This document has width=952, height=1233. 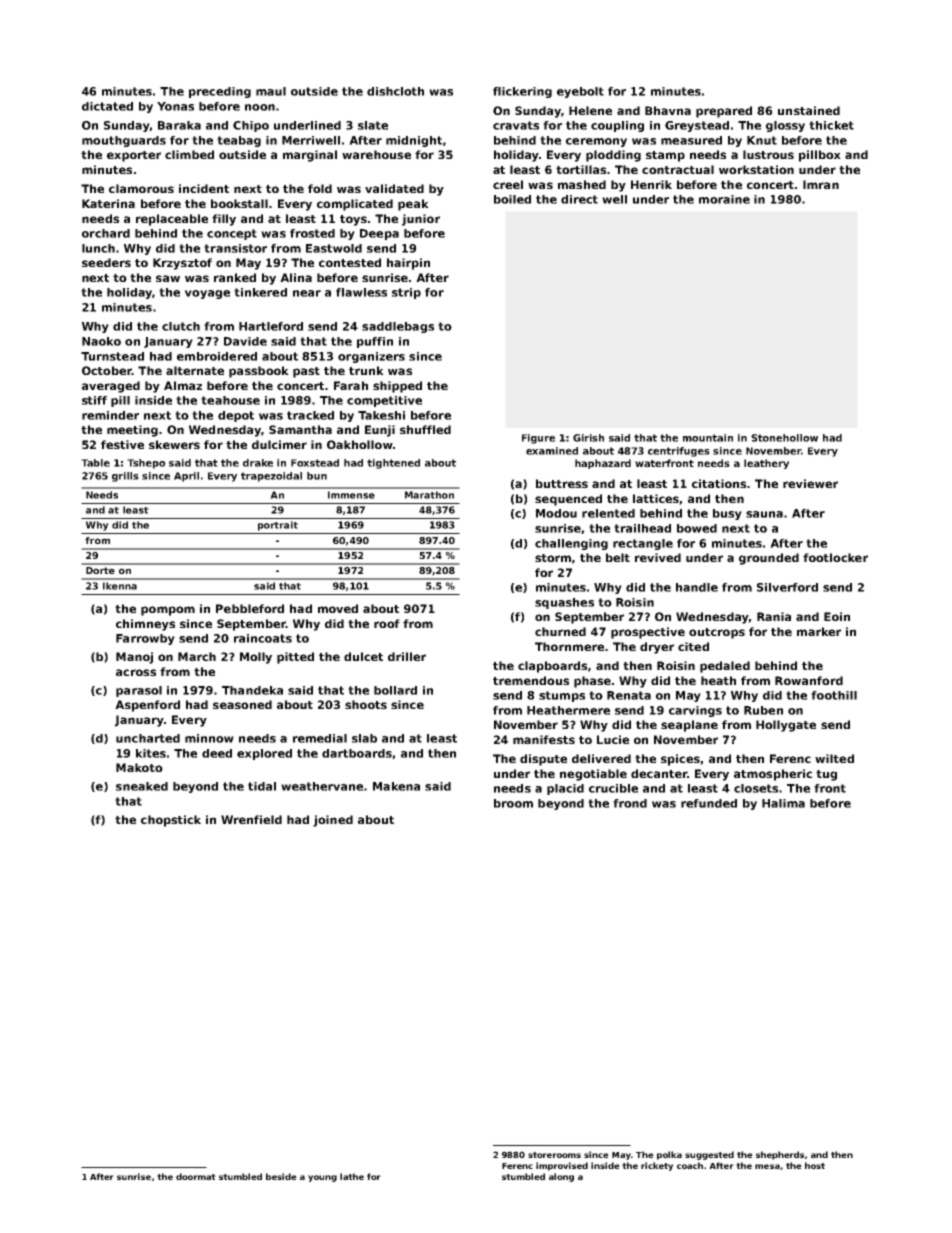 I want to click on thicket, so click(x=831, y=125).
